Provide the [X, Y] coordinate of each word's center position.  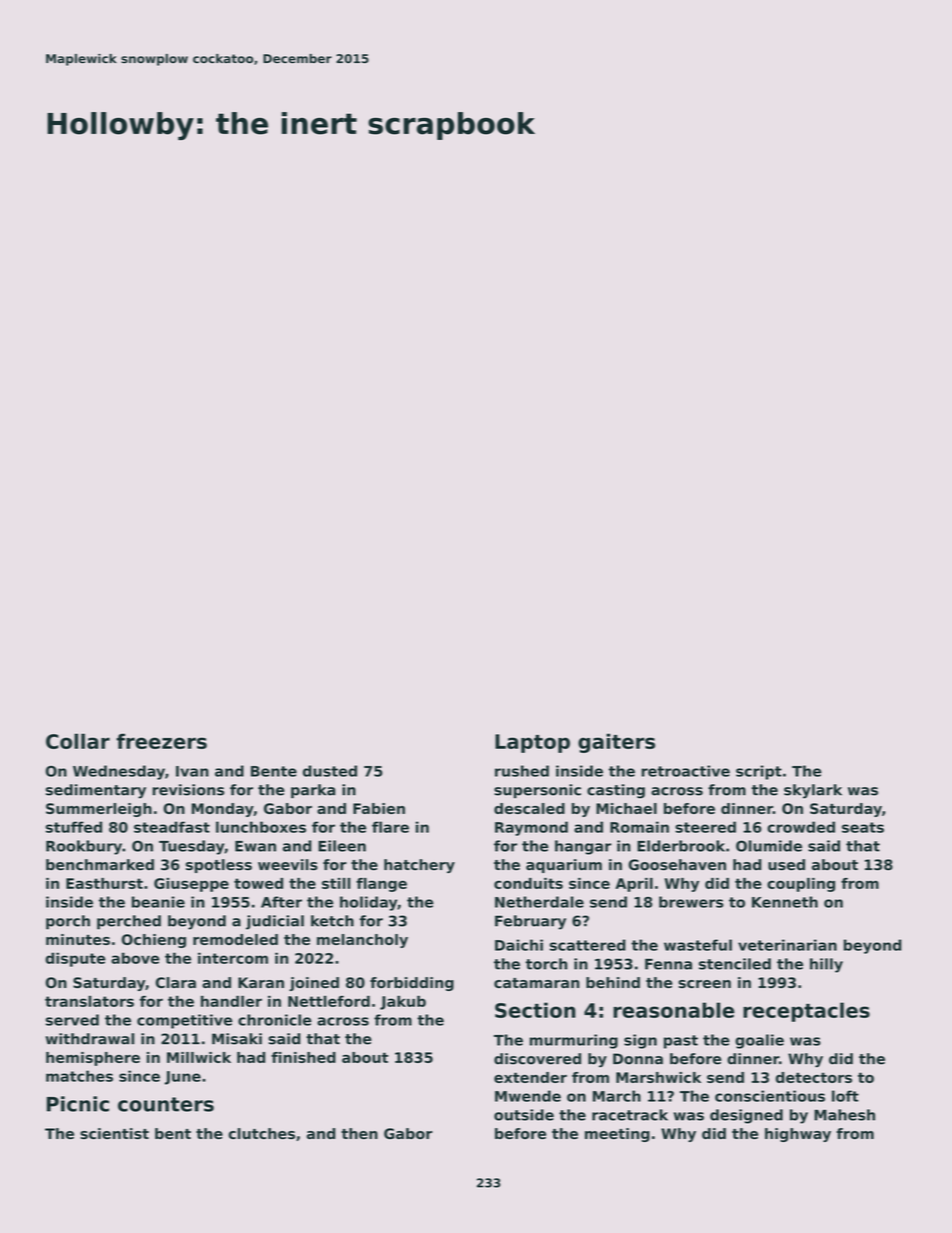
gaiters [616, 743]
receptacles [806, 1012]
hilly [826, 965]
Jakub [403, 1003]
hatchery [419, 866]
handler [231, 1001]
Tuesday [191, 847]
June [183, 1078]
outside [524, 1115]
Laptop [532, 743]
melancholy [362, 941]
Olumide [769, 846]
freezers [161, 741]
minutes [78, 939]
